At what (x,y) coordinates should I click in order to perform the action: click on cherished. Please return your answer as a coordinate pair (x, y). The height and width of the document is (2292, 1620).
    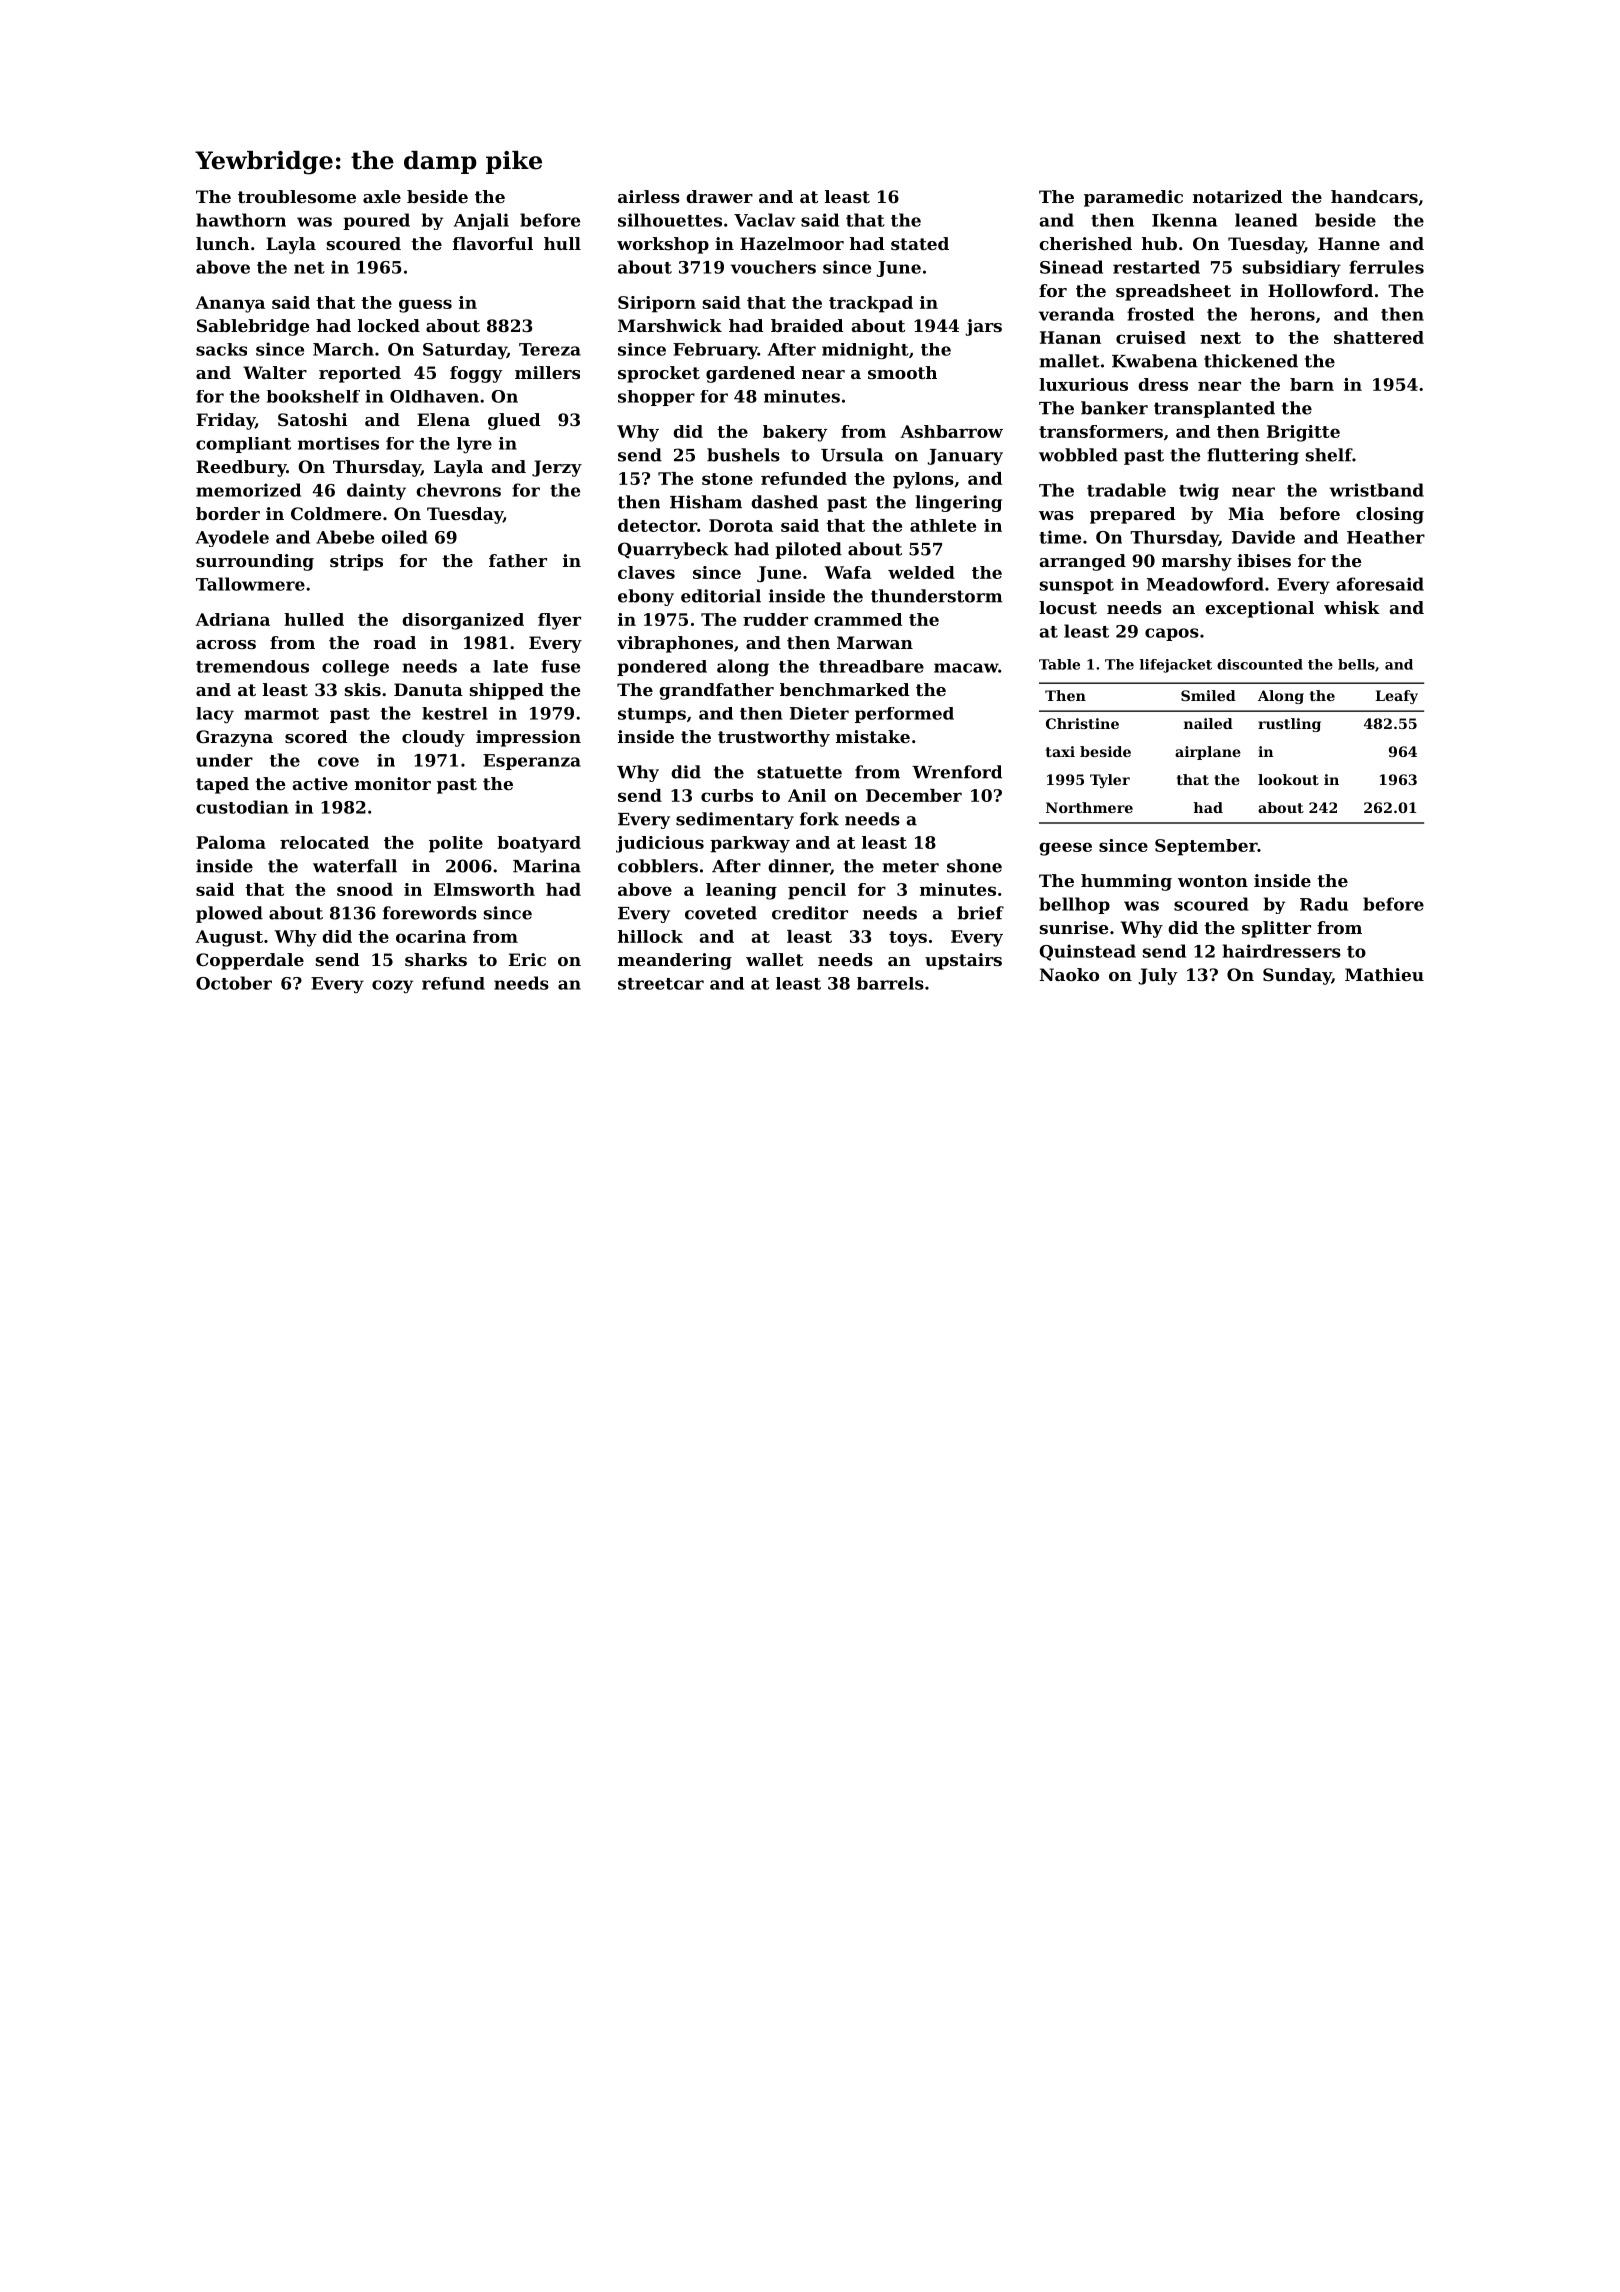
    Looking at the image, I should click on (1085, 243).
